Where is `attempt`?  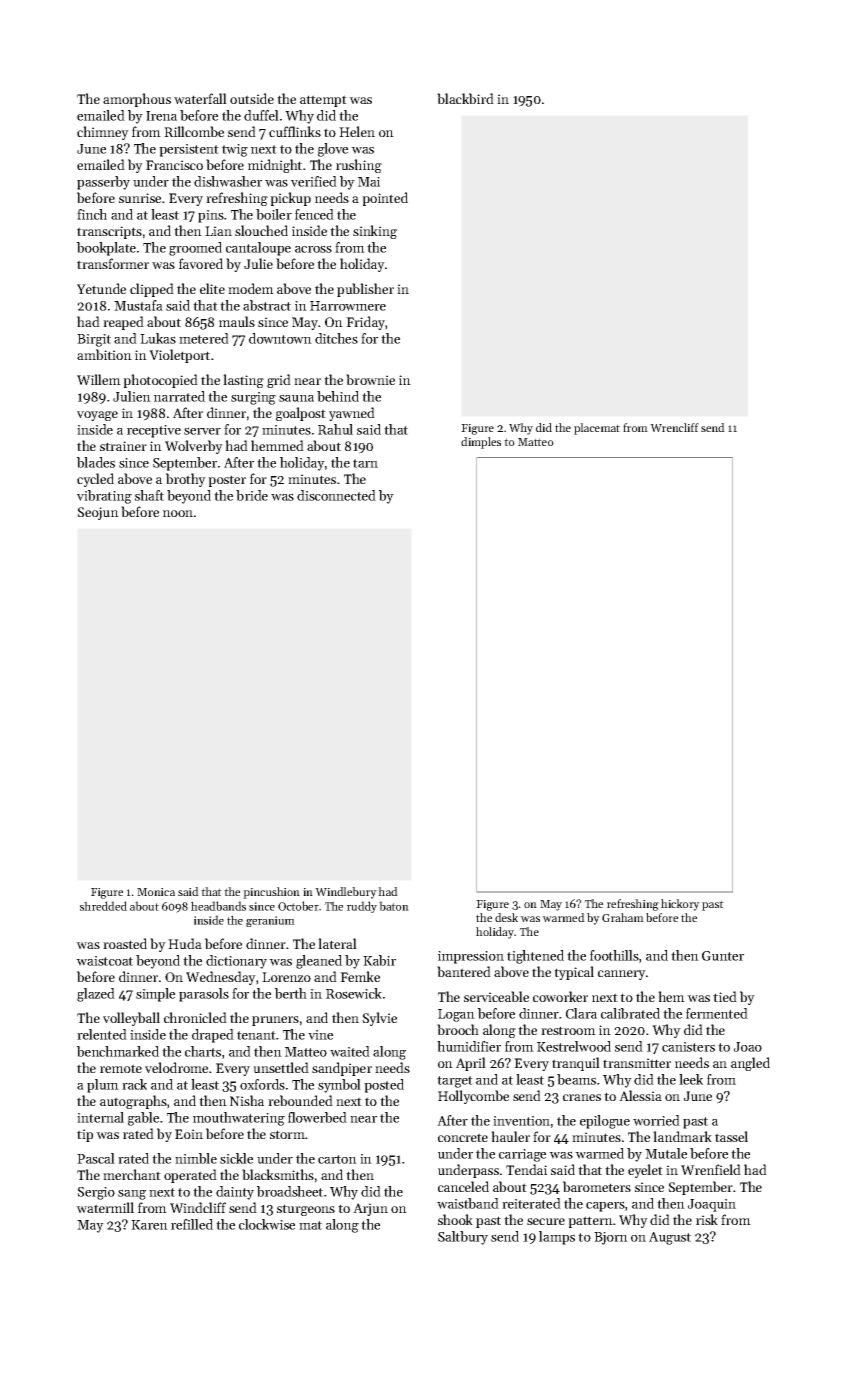
attempt is located at coordinates (323, 101).
